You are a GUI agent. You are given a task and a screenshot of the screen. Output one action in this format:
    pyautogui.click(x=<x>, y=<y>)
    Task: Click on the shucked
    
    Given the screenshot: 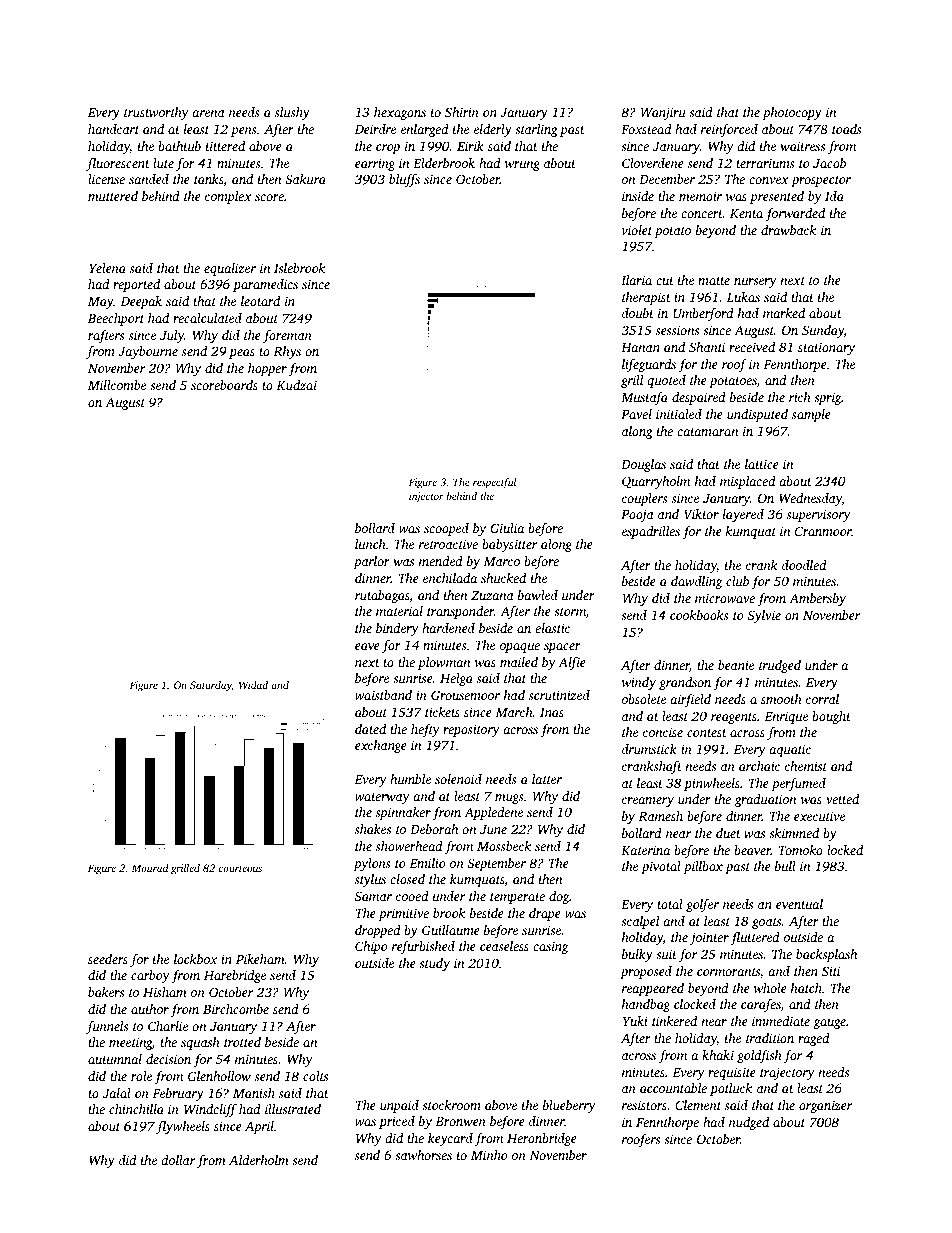 What is the action you would take?
    pyautogui.click(x=503, y=578)
